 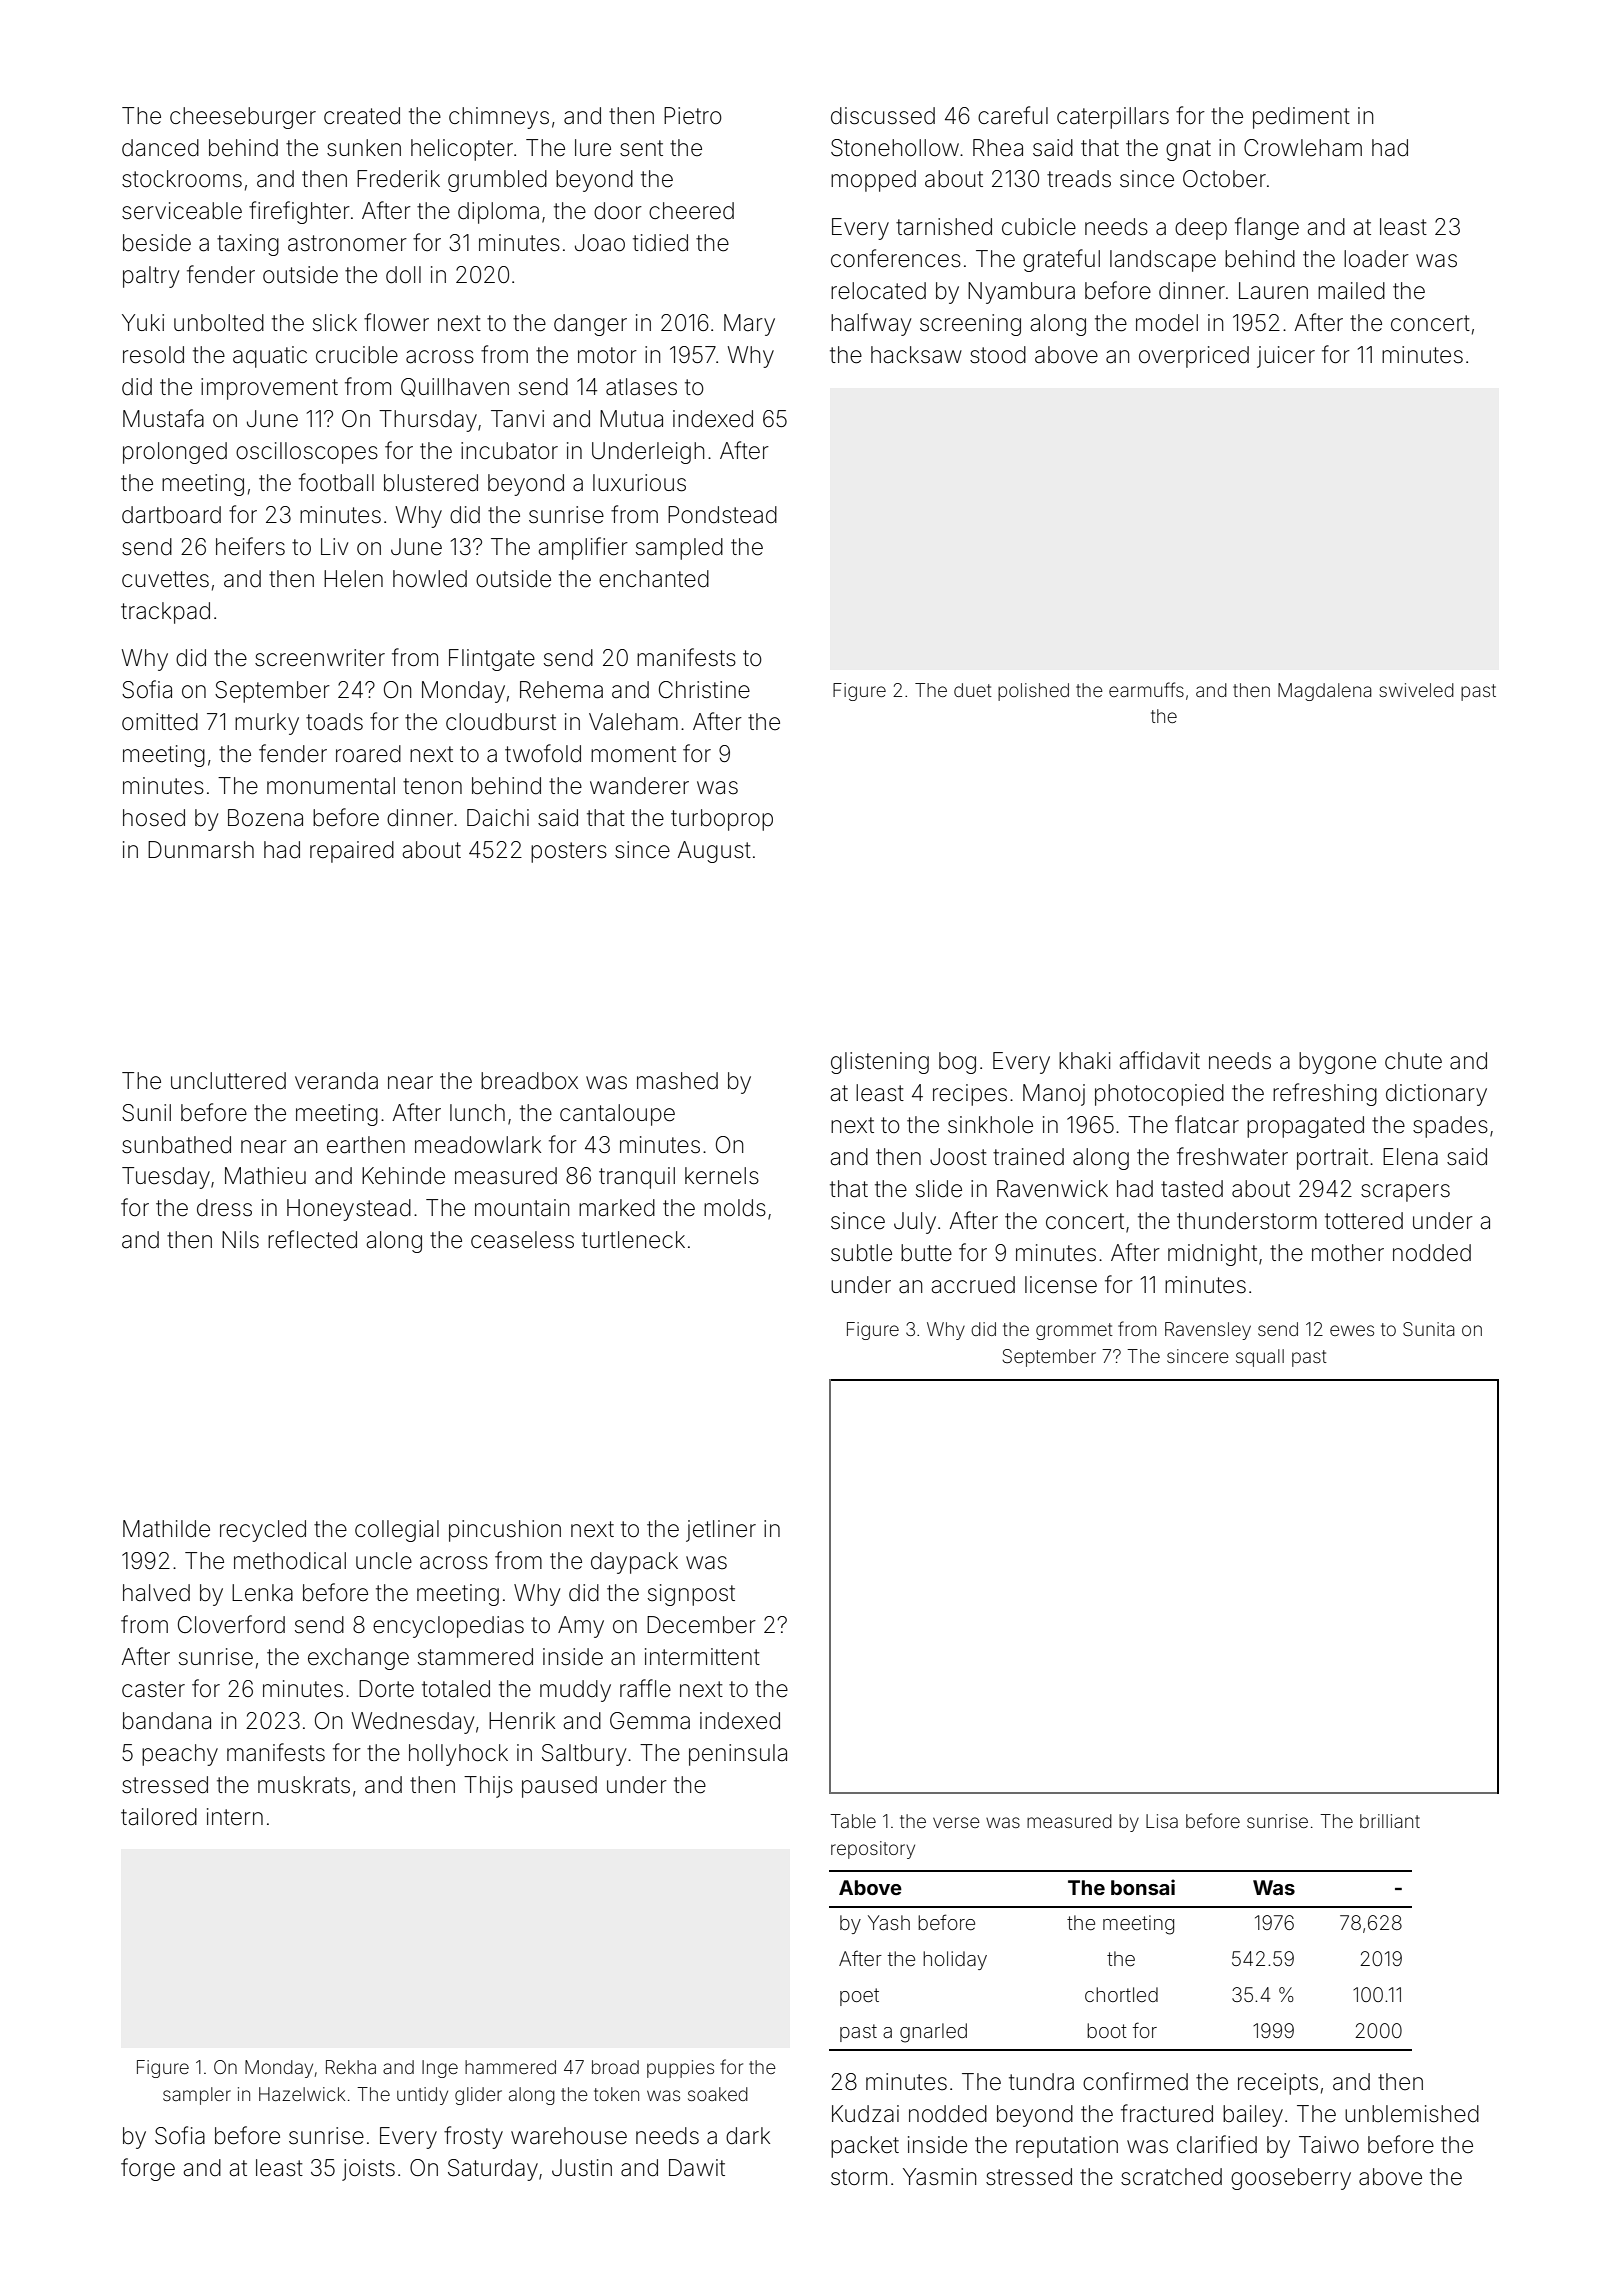 What do you see at coordinates (386, 1689) in the page?
I see `Dorte` at bounding box center [386, 1689].
